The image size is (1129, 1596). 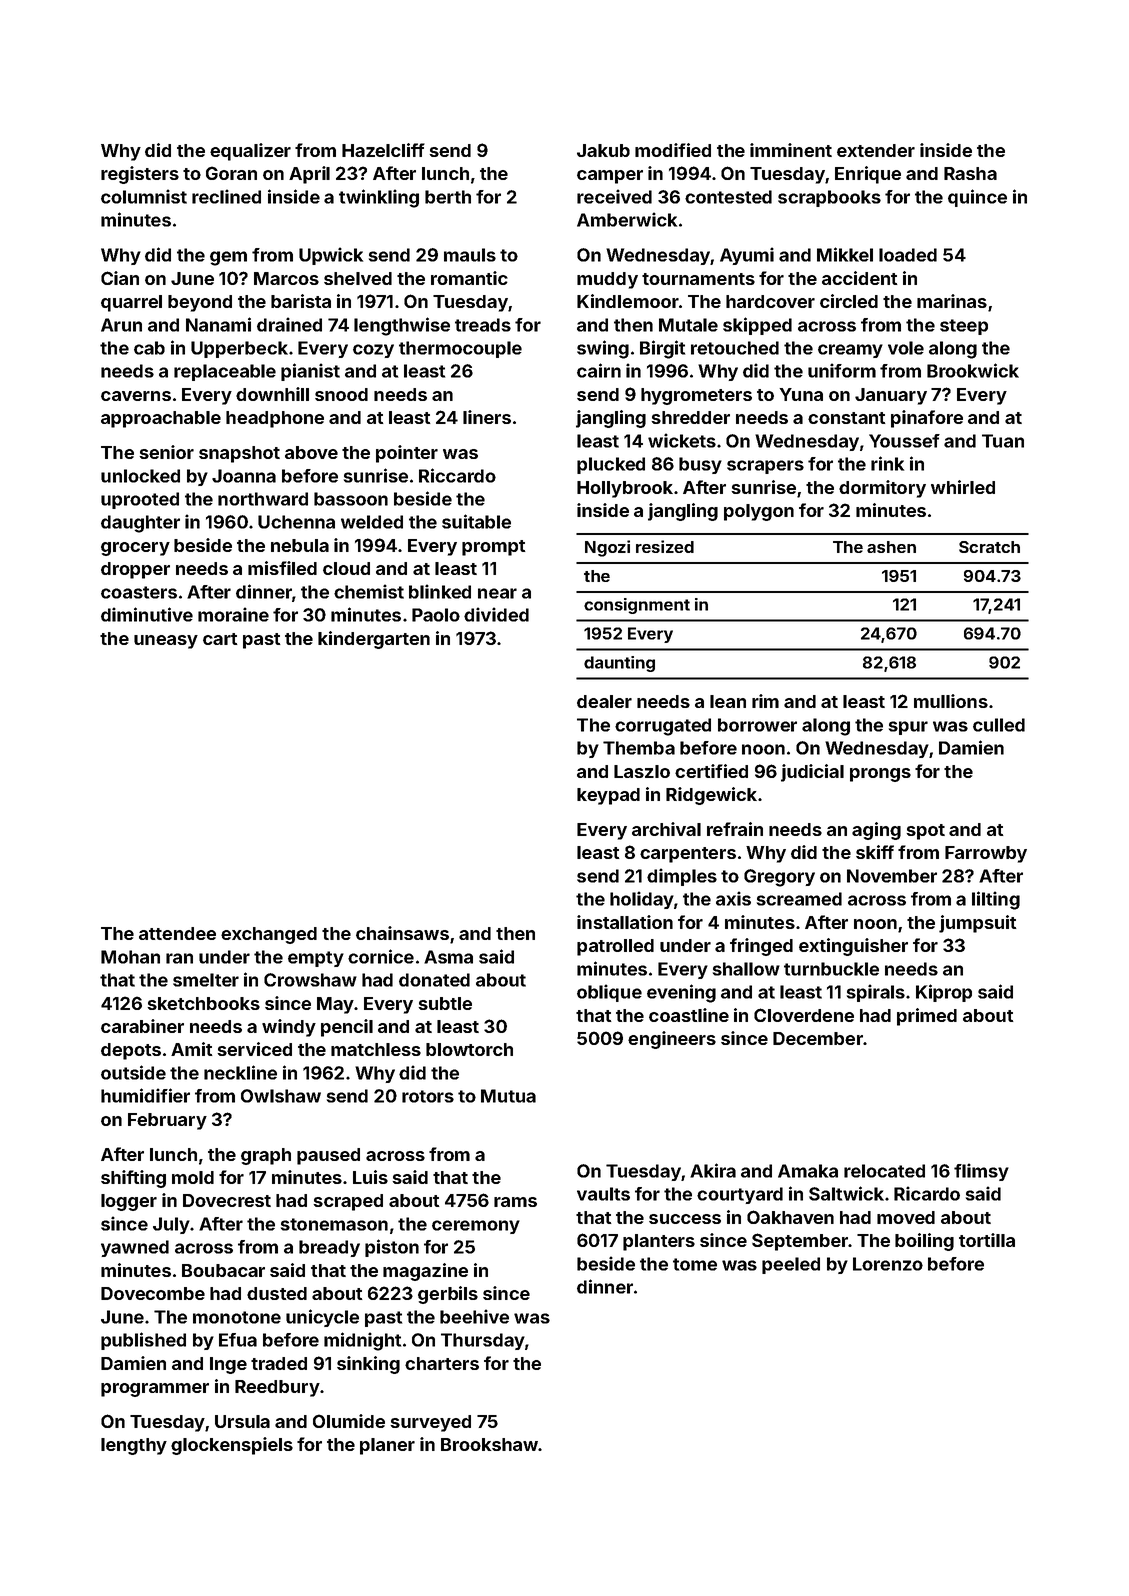 What do you see at coordinates (970, 173) in the screenshot?
I see `Rasha` at bounding box center [970, 173].
